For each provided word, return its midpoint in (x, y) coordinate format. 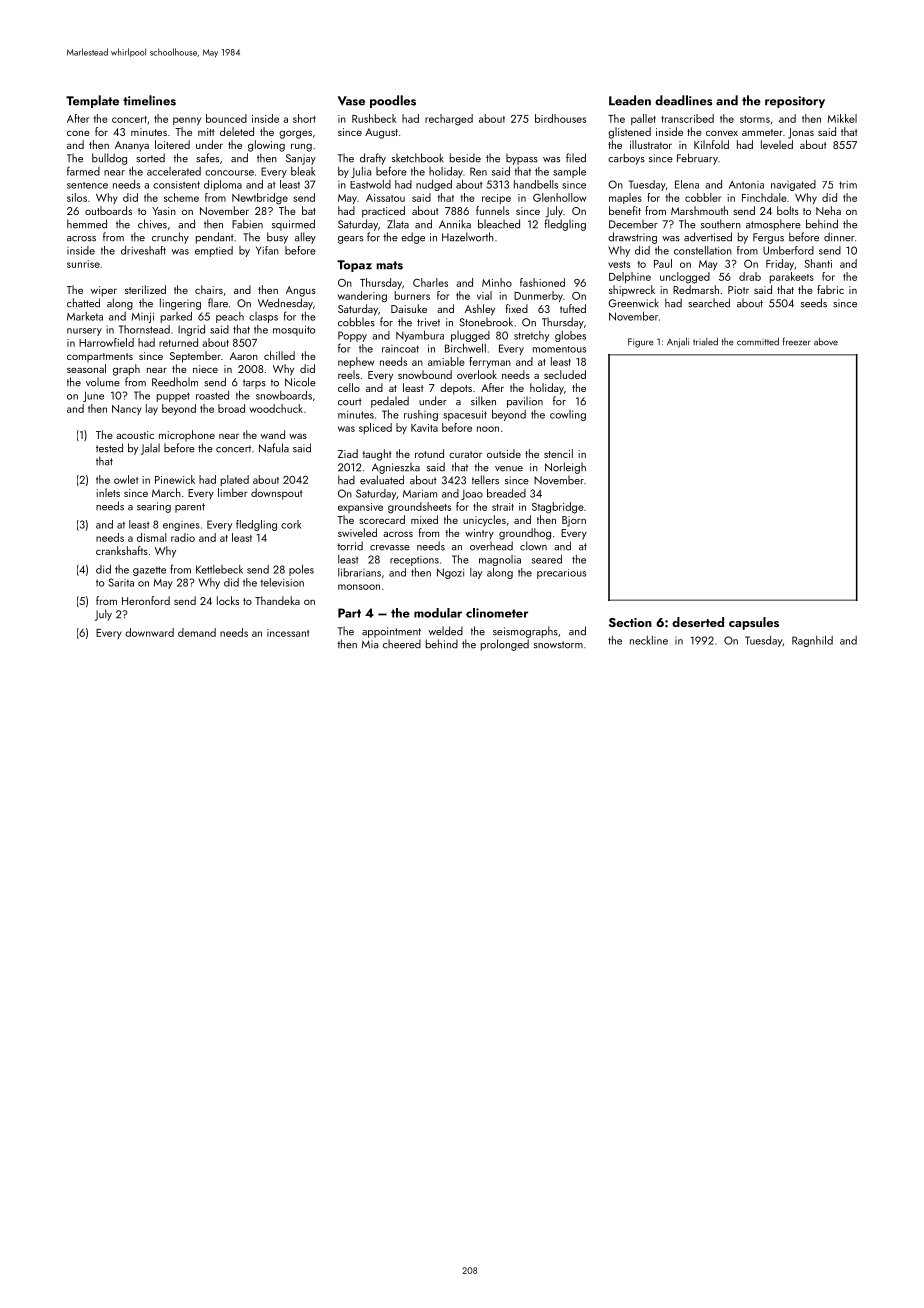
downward (149, 632)
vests (619, 264)
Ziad (348, 453)
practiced (383, 212)
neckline (649, 640)
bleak (303, 171)
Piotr (738, 290)
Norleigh (565, 468)
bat (309, 210)
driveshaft (143, 250)
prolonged (505, 645)
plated (235, 480)
